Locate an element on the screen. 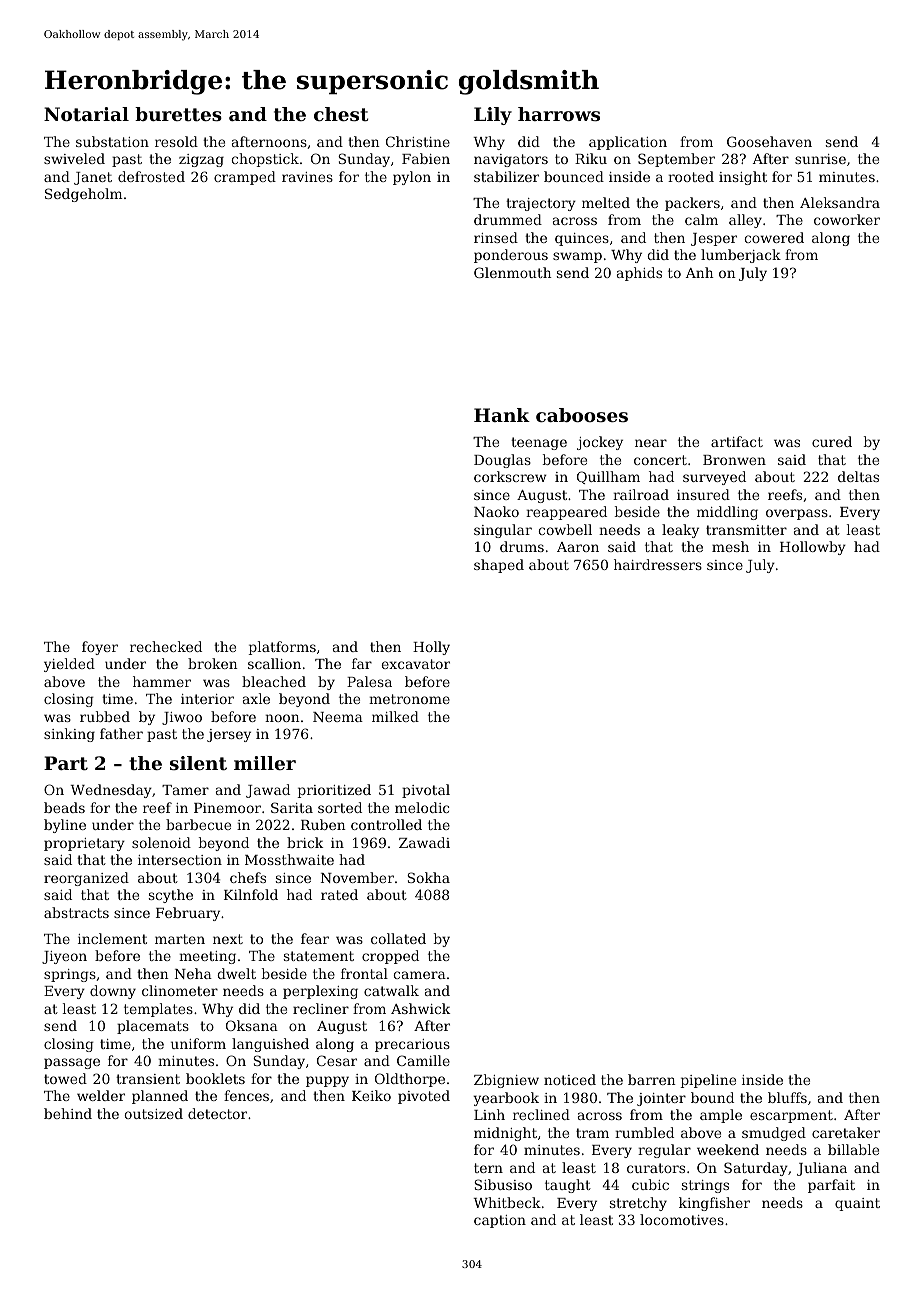  quaint is located at coordinates (857, 1204).
